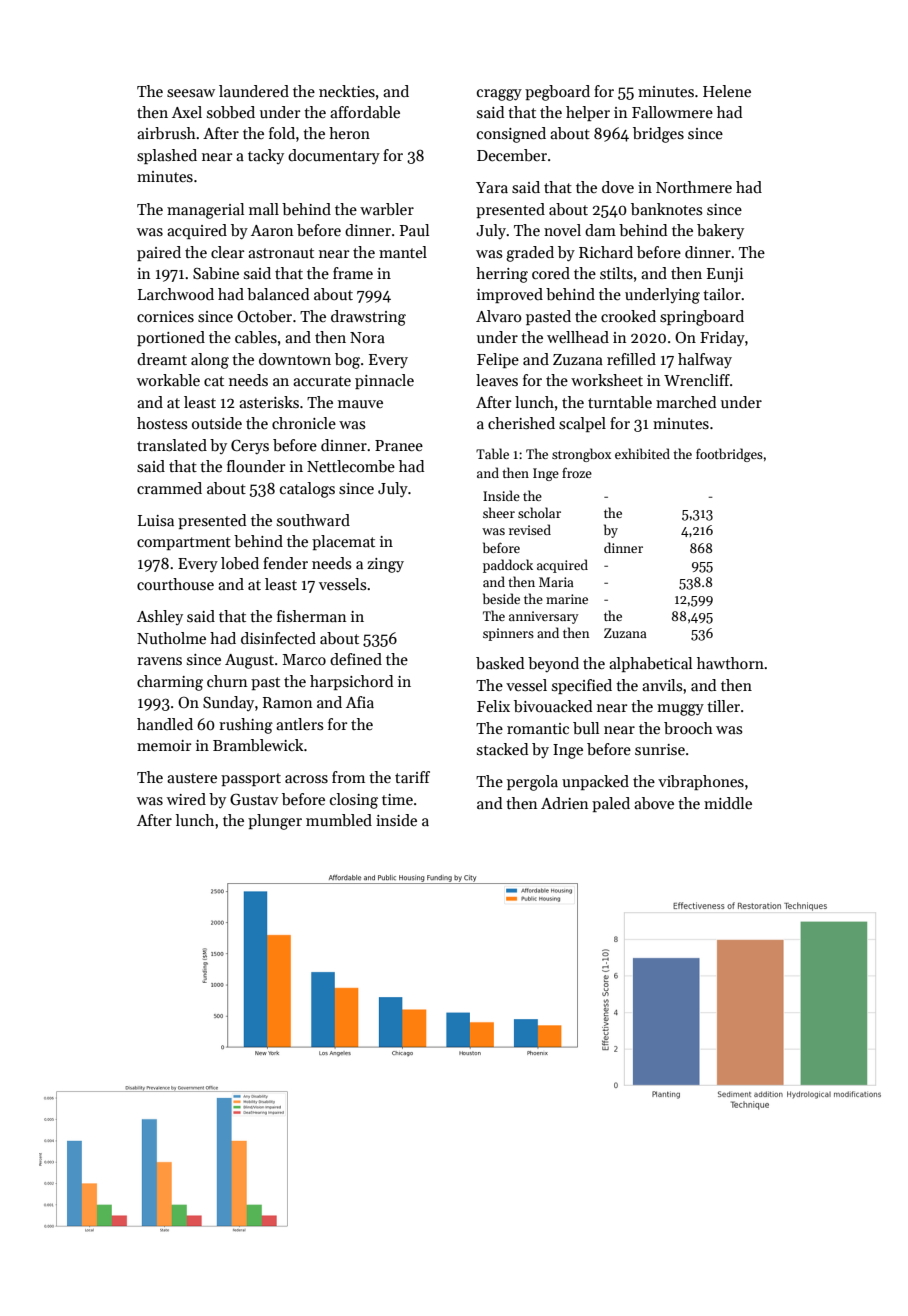  I want to click on vibraphones, so click(701, 782).
